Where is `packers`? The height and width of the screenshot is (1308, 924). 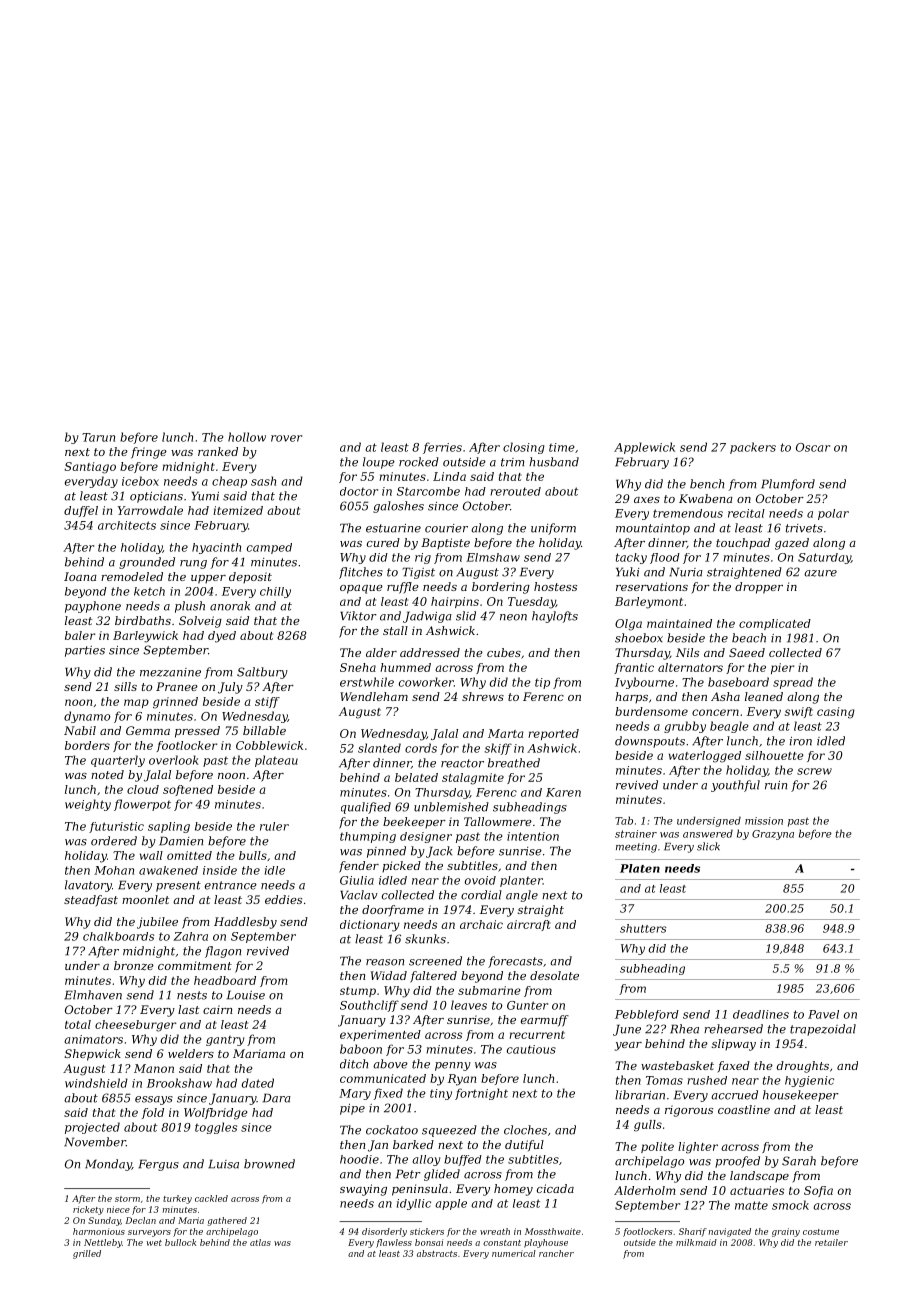 packers is located at coordinates (753, 448).
